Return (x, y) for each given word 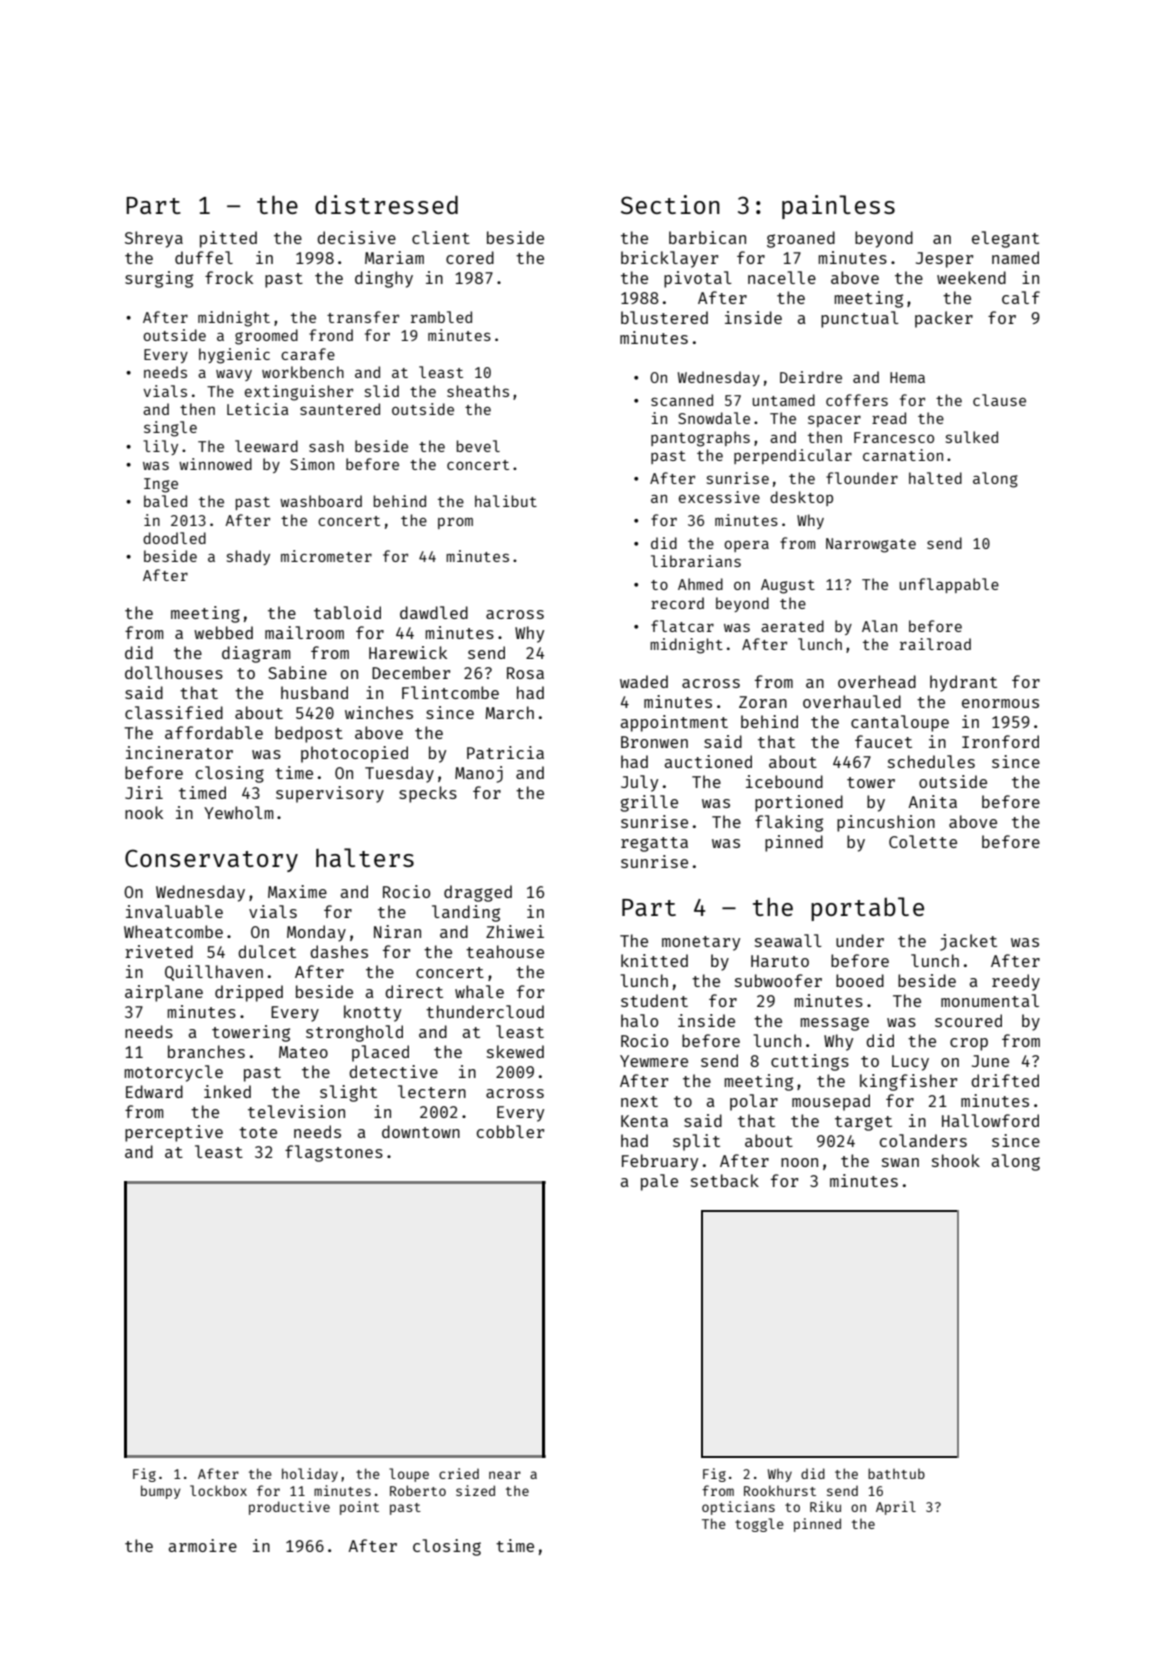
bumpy (160, 1492)
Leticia (258, 409)
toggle (759, 1525)
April (896, 1508)
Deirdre (811, 377)
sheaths (478, 391)
